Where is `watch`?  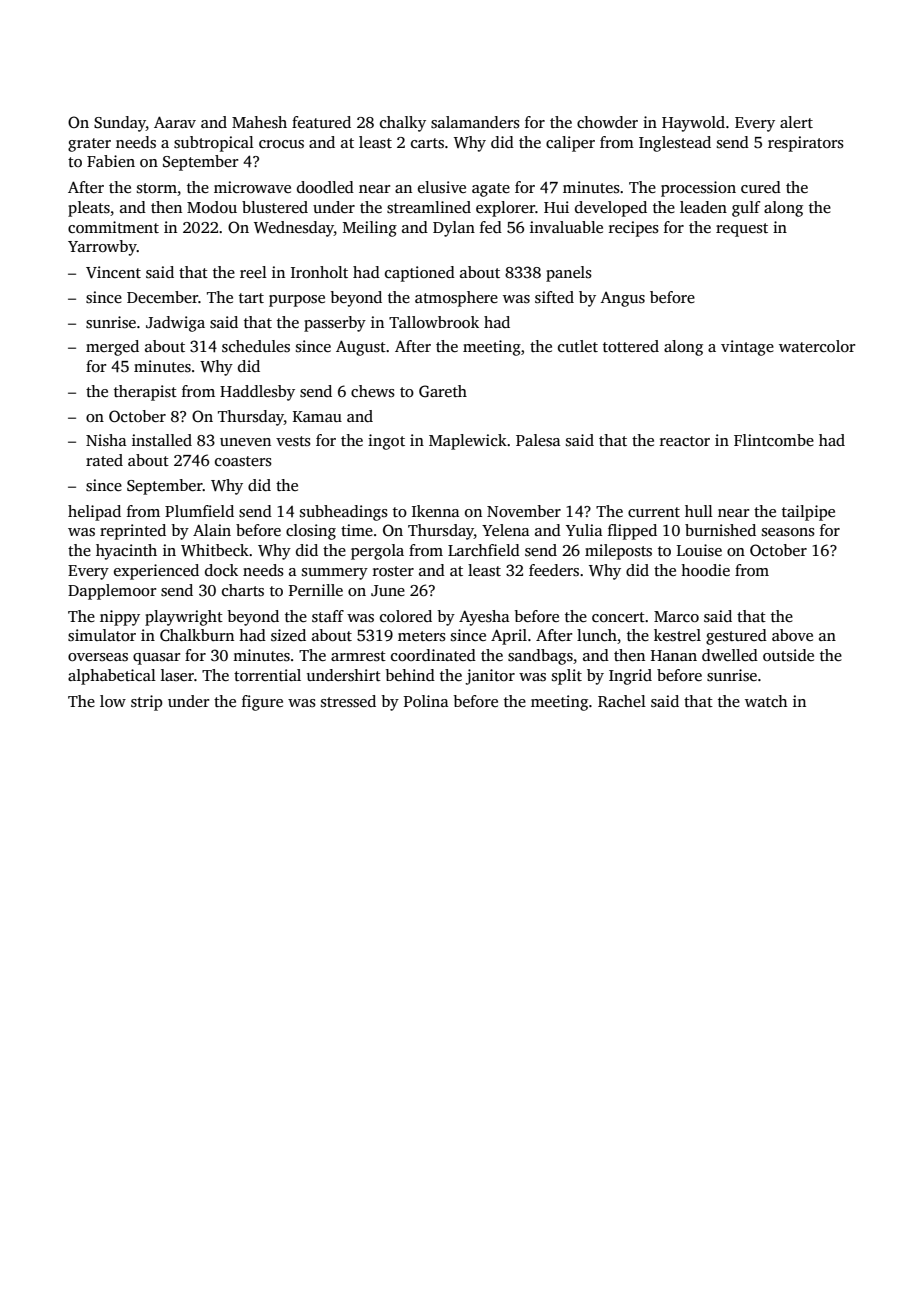 watch is located at coordinates (766, 701).
